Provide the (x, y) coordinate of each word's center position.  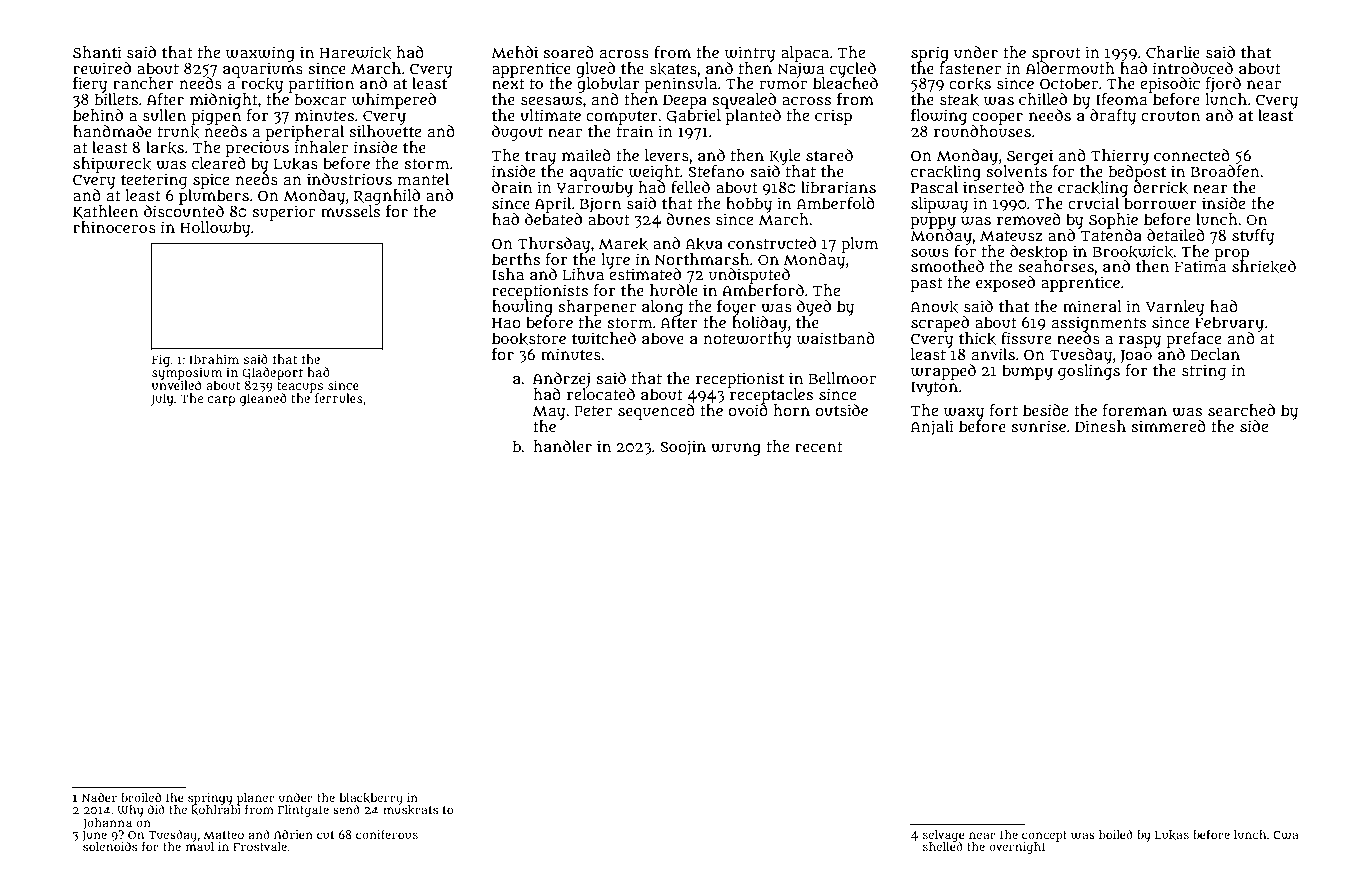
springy (210, 799)
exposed (1005, 284)
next (508, 84)
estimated (645, 274)
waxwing (260, 54)
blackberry (371, 799)
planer (256, 799)
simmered (1168, 426)
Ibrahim (214, 359)
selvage (943, 836)
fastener (970, 68)
